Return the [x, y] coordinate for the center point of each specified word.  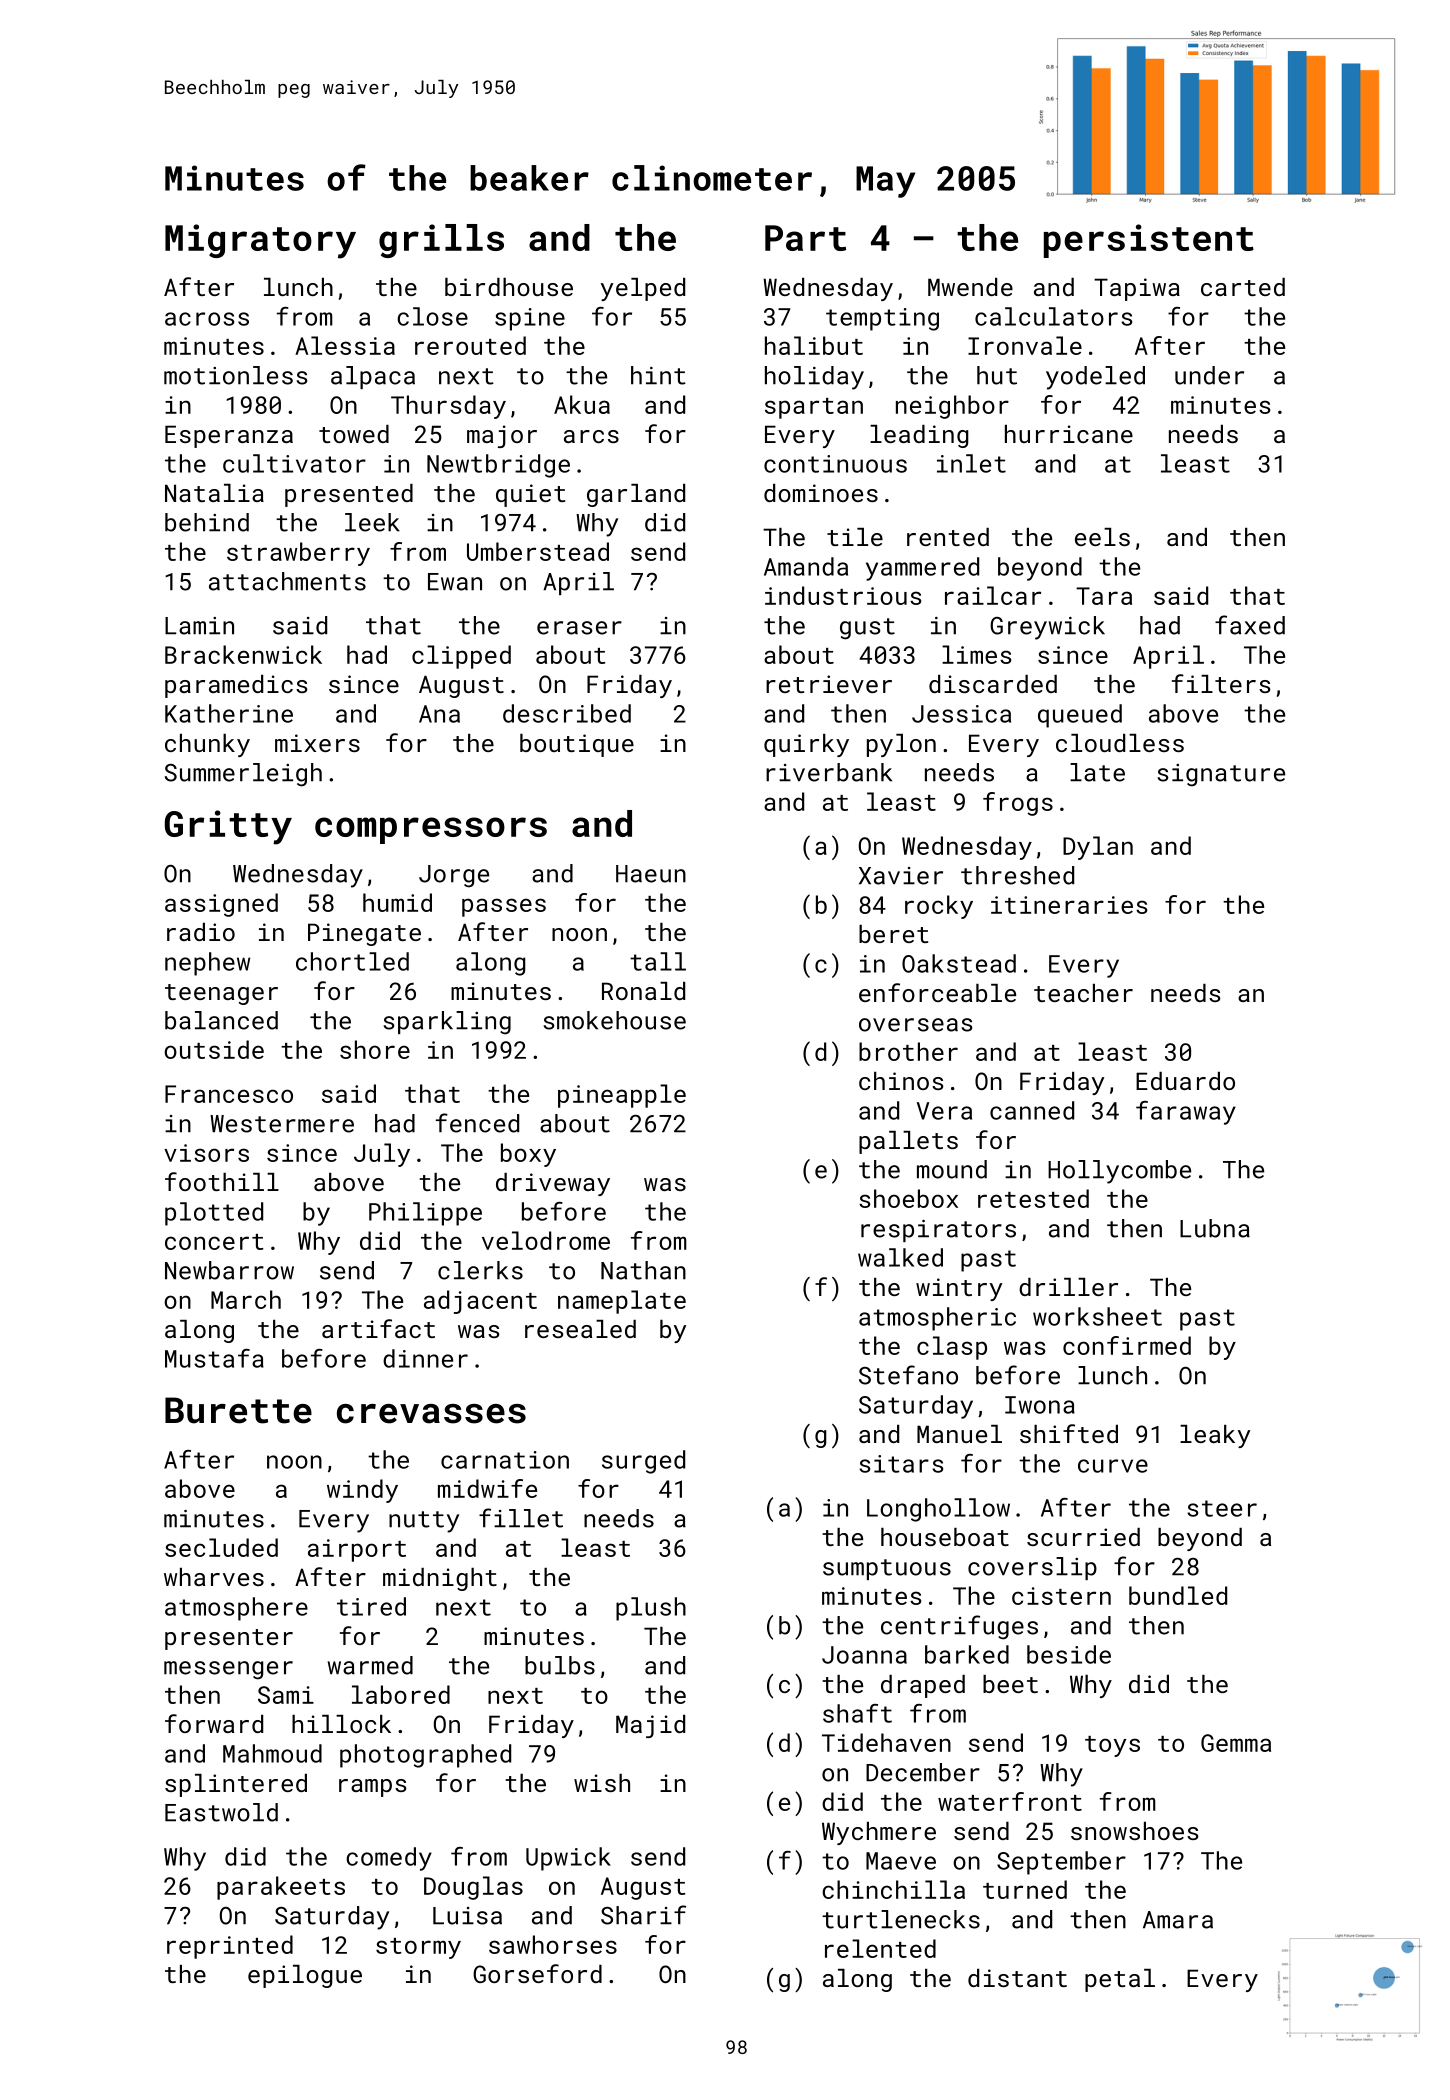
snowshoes [1135, 1831]
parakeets [281, 1888]
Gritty [228, 827]
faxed [1250, 625]
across [207, 319]
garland [636, 495]
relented [880, 1948]
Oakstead [959, 963]
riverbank [829, 772]
